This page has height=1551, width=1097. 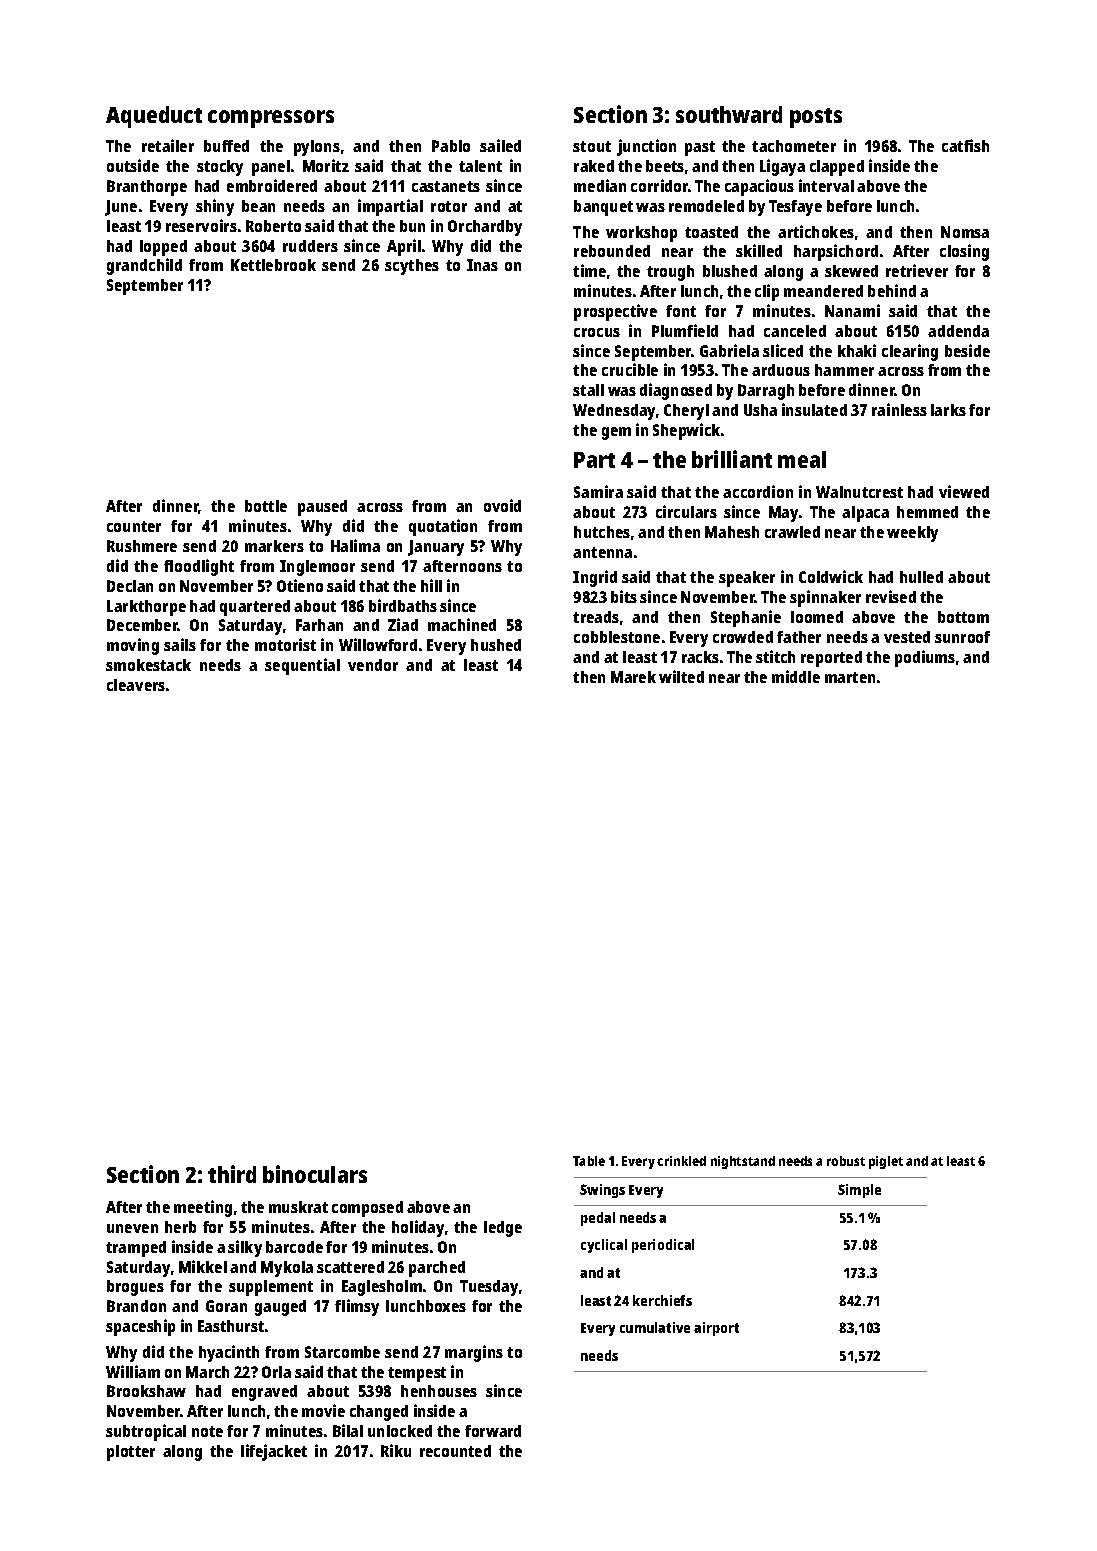 I want to click on hushed, so click(x=496, y=645).
